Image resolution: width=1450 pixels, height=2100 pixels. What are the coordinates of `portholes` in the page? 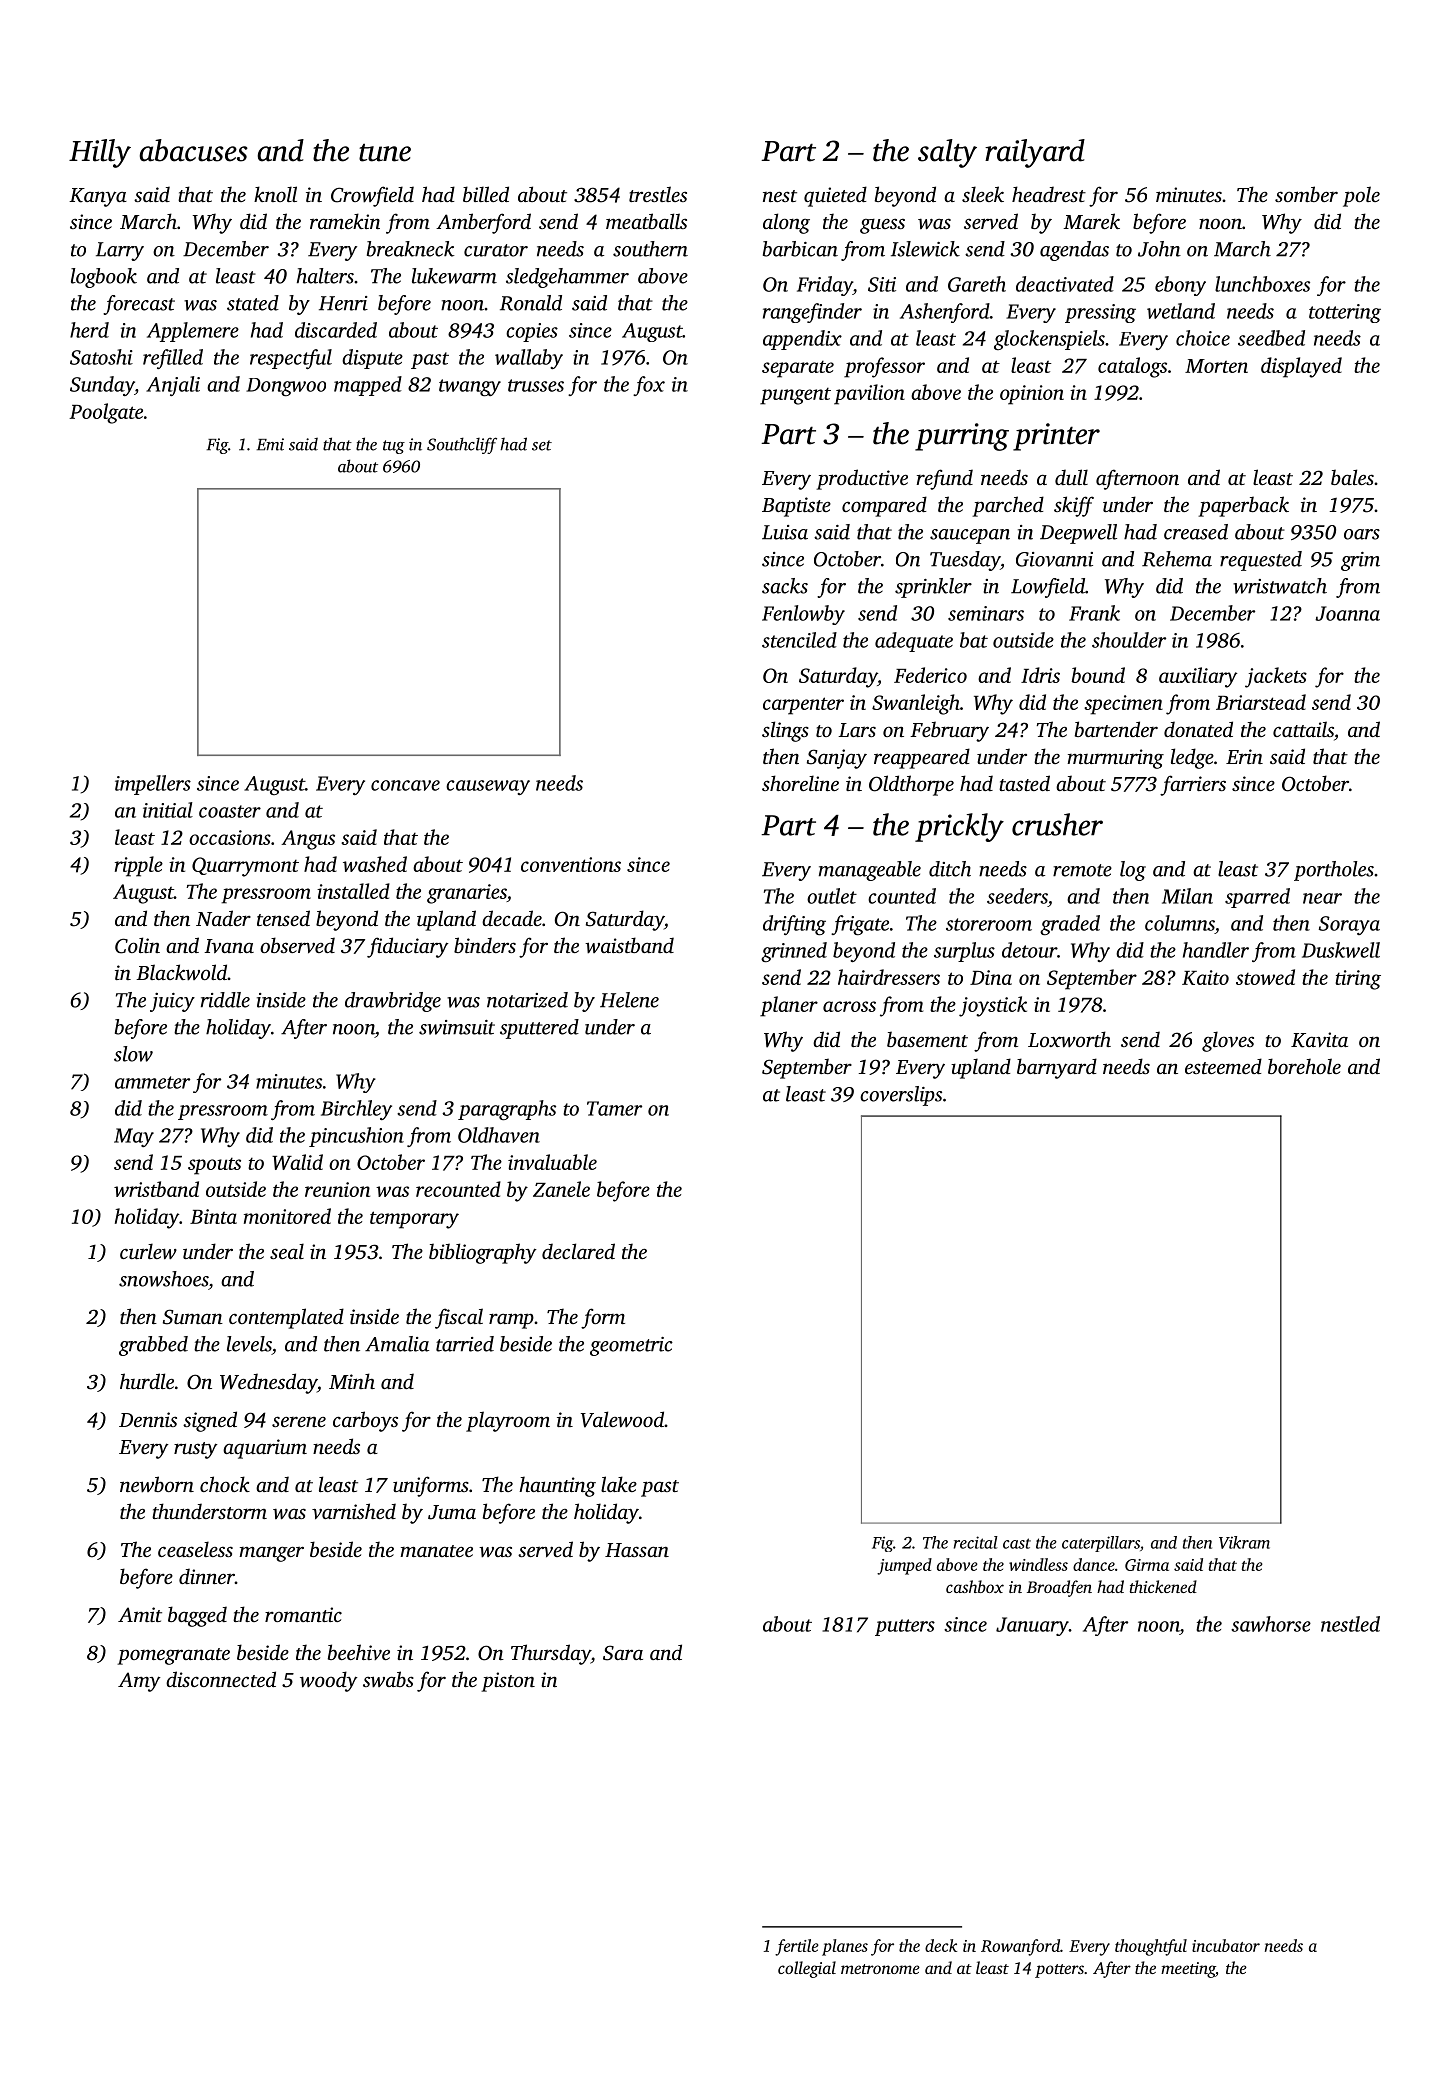 It's located at (1334, 871).
